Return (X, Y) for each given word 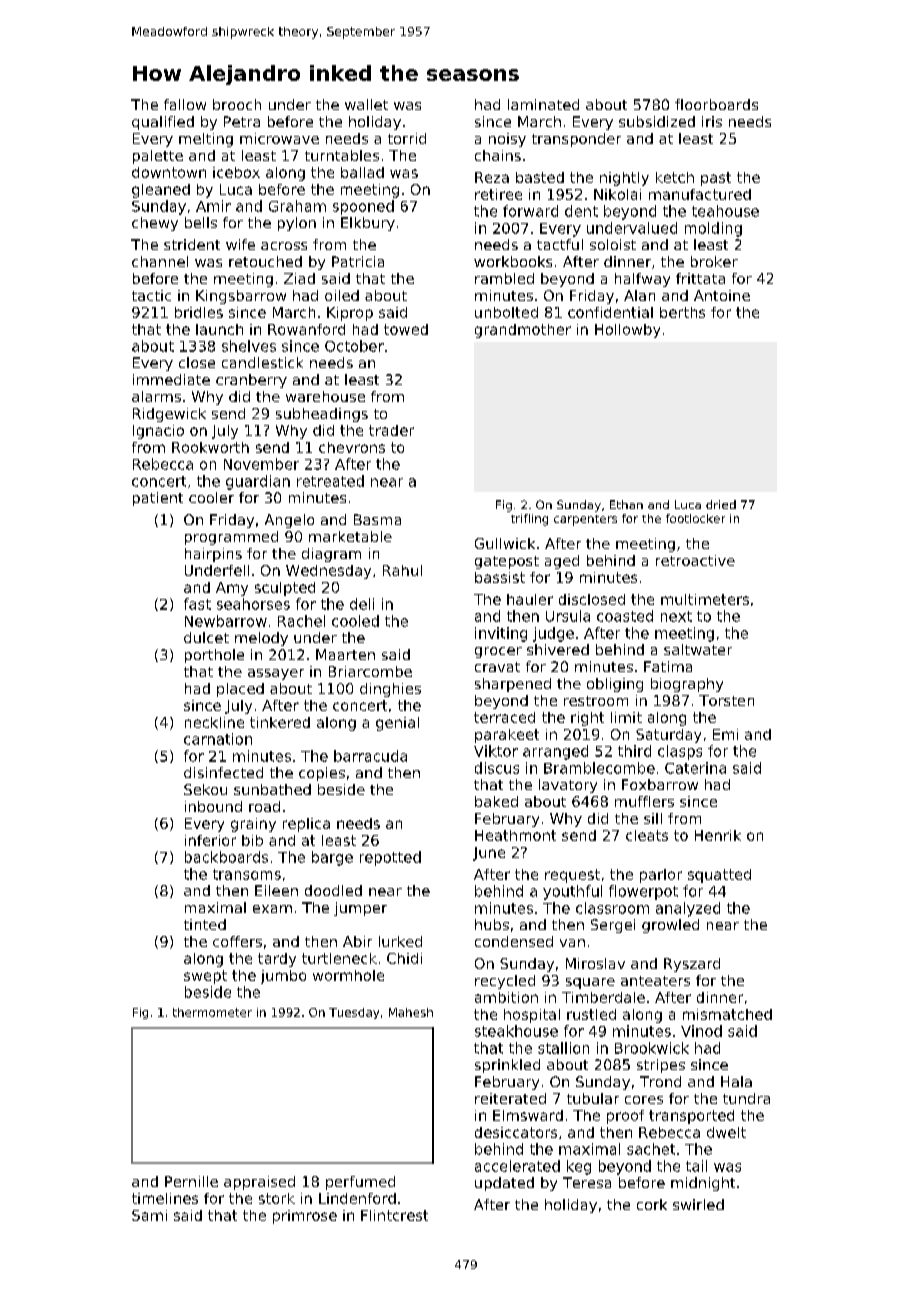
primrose (305, 1217)
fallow (185, 104)
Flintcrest (394, 1215)
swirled (698, 1204)
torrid (407, 138)
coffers (237, 941)
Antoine (722, 295)
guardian (258, 482)
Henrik (718, 835)
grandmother (523, 331)
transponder (576, 140)
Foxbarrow (660, 784)
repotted (390, 858)
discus (497, 768)
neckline (214, 722)
